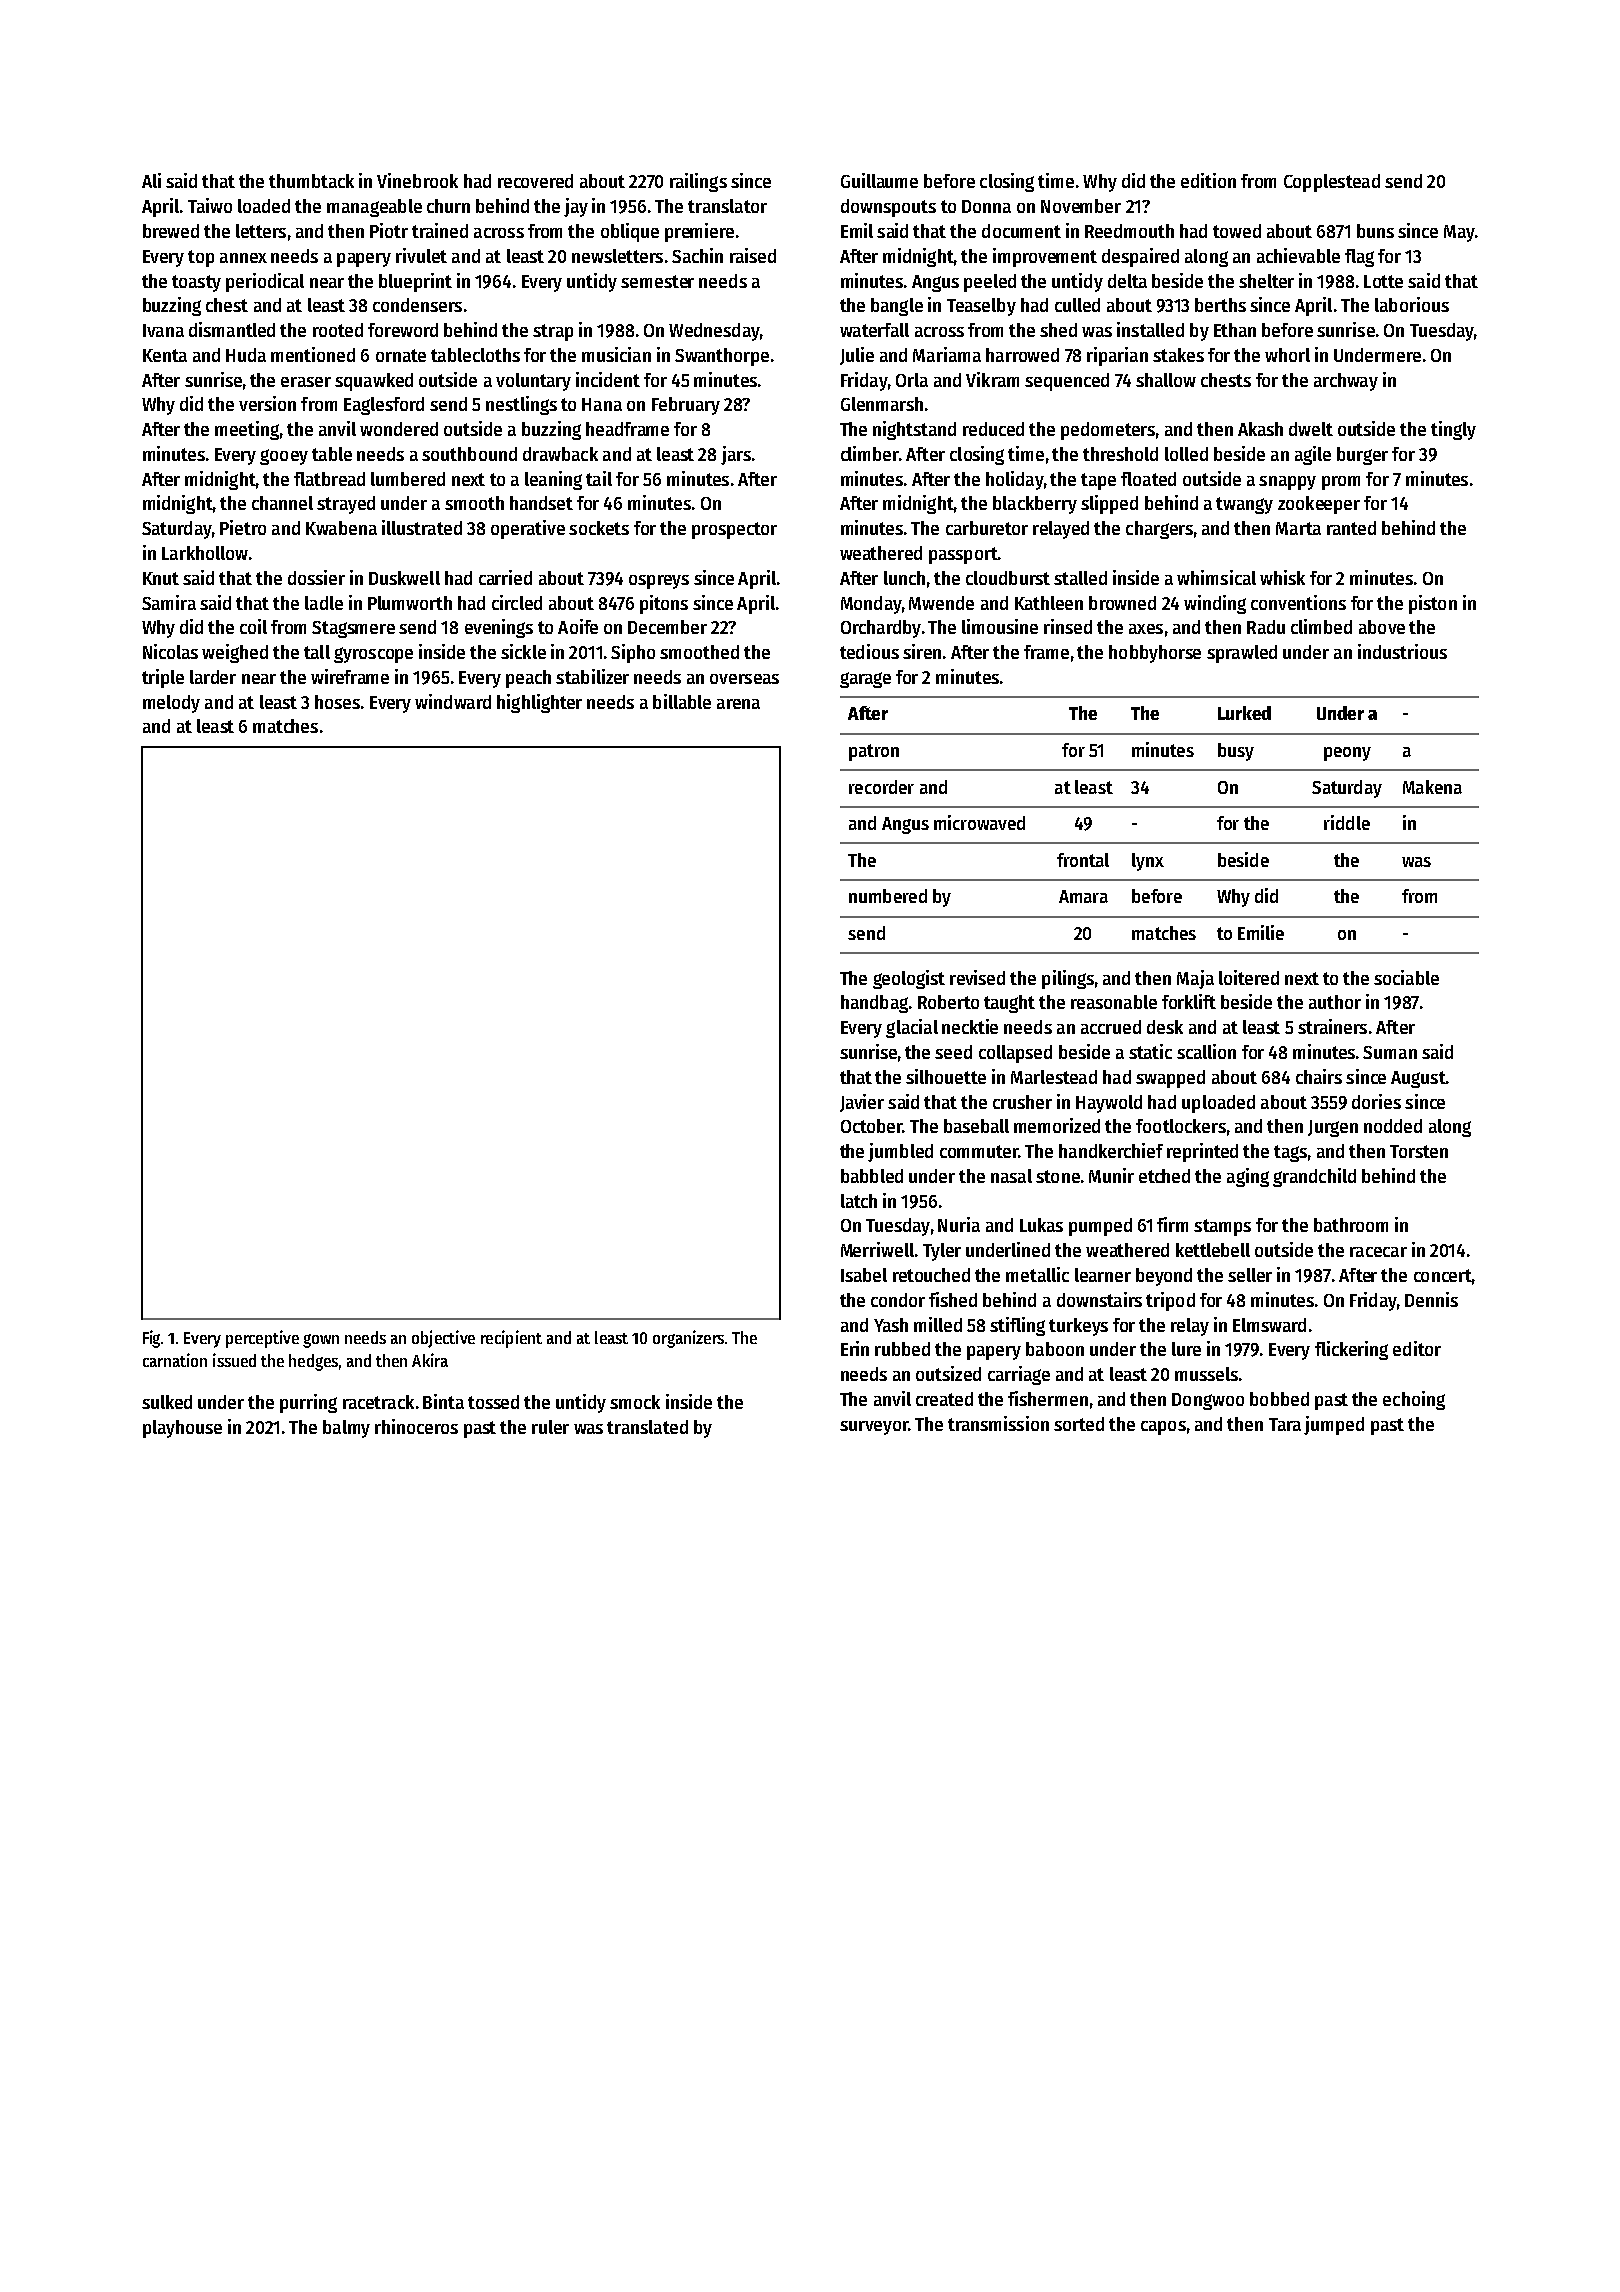 Image resolution: width=1620 pixels, height=2292 pixels. I want to click on recipient, so click(511, 1339).
